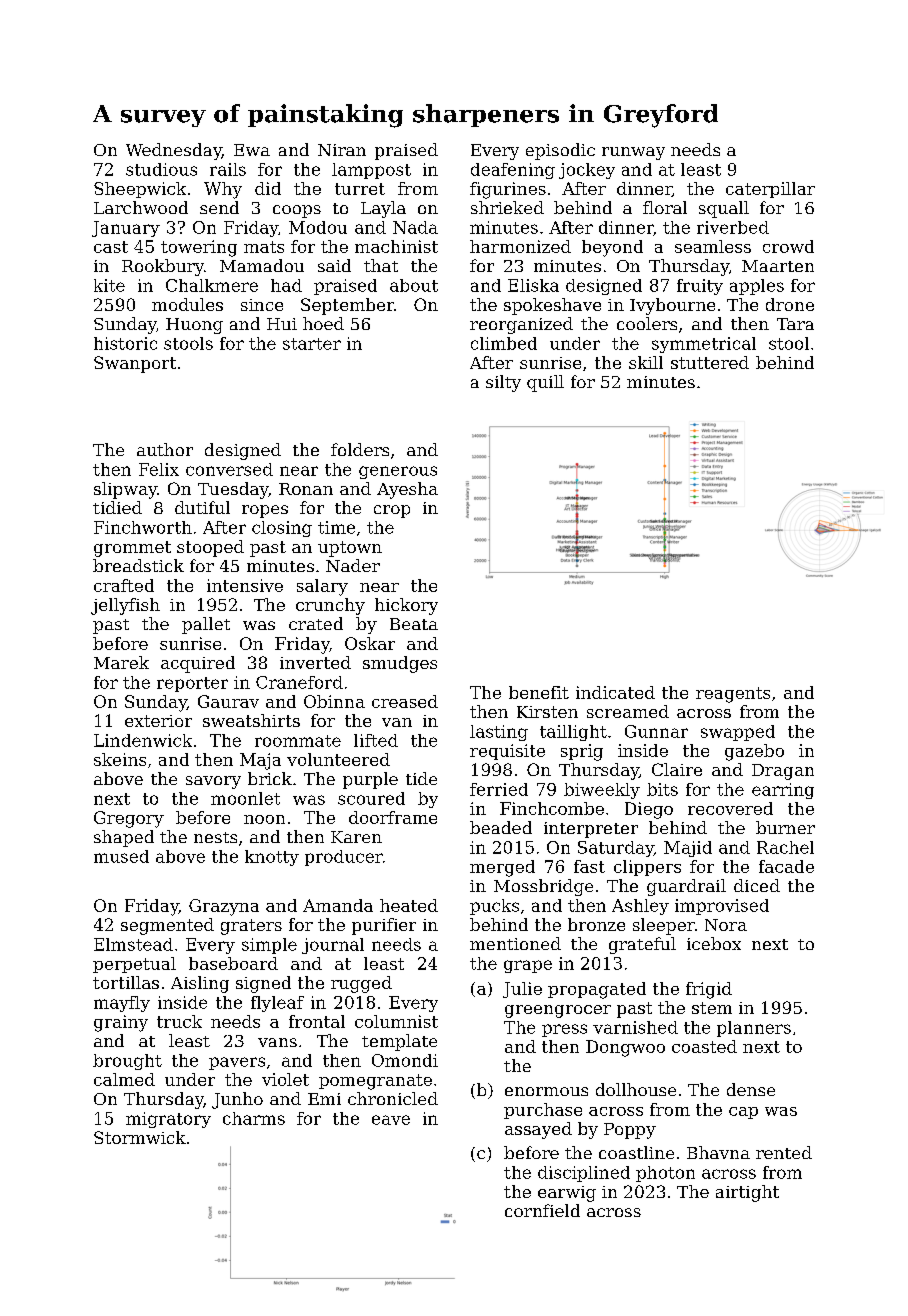 The height and width of the image is (1316, 908). I want to click on deafening, so click(513, 171).
